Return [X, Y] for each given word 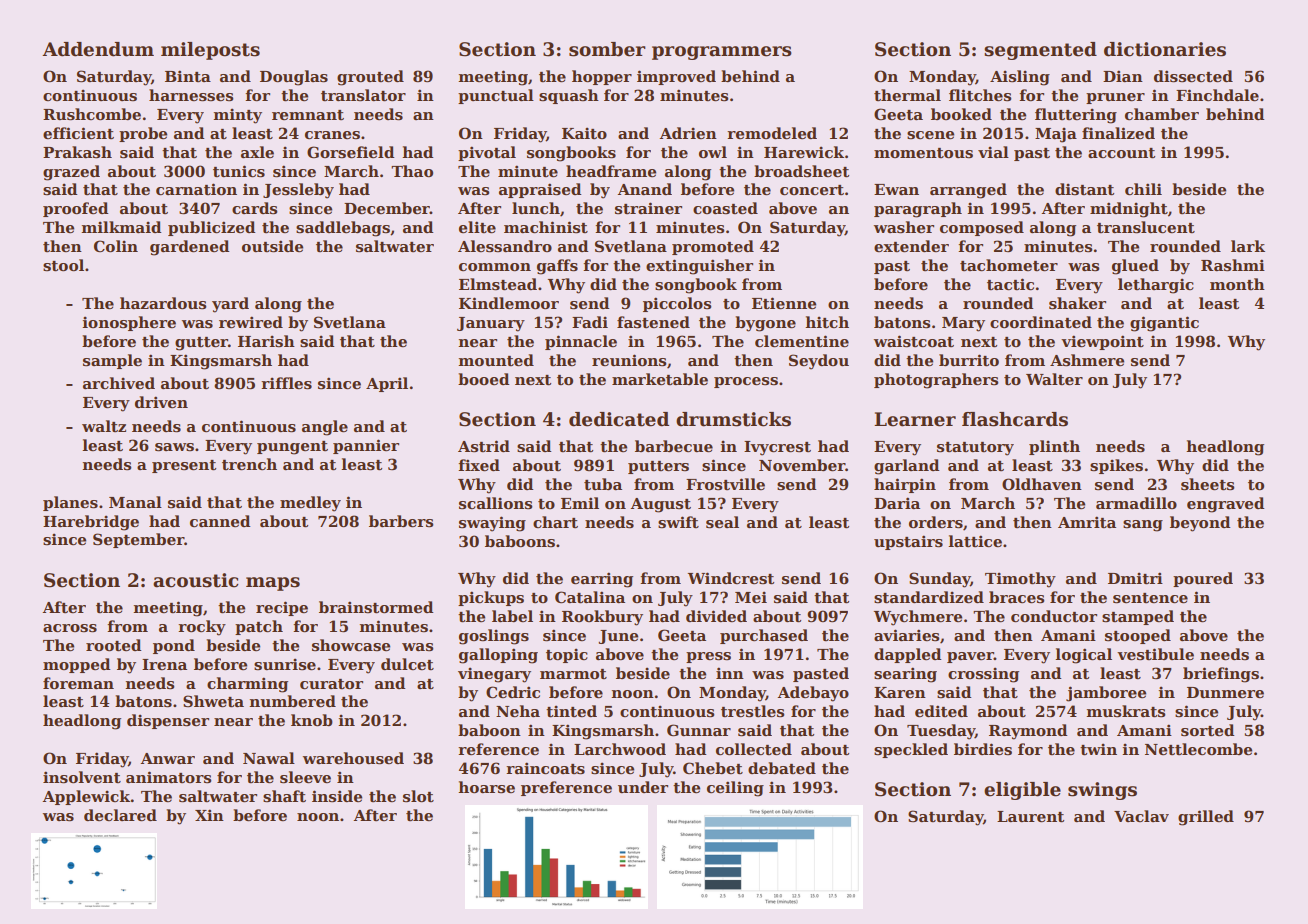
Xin [209, 815]
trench [249, 464]
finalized [1118, 133]
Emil [580, 503]
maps [273, 584]
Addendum [98, 49]
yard [230, 305]
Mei [751, 597]
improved [676, 77]
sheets [1207, 484]
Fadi [590, 322]
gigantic [1164, 324]
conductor [1054, 616]
